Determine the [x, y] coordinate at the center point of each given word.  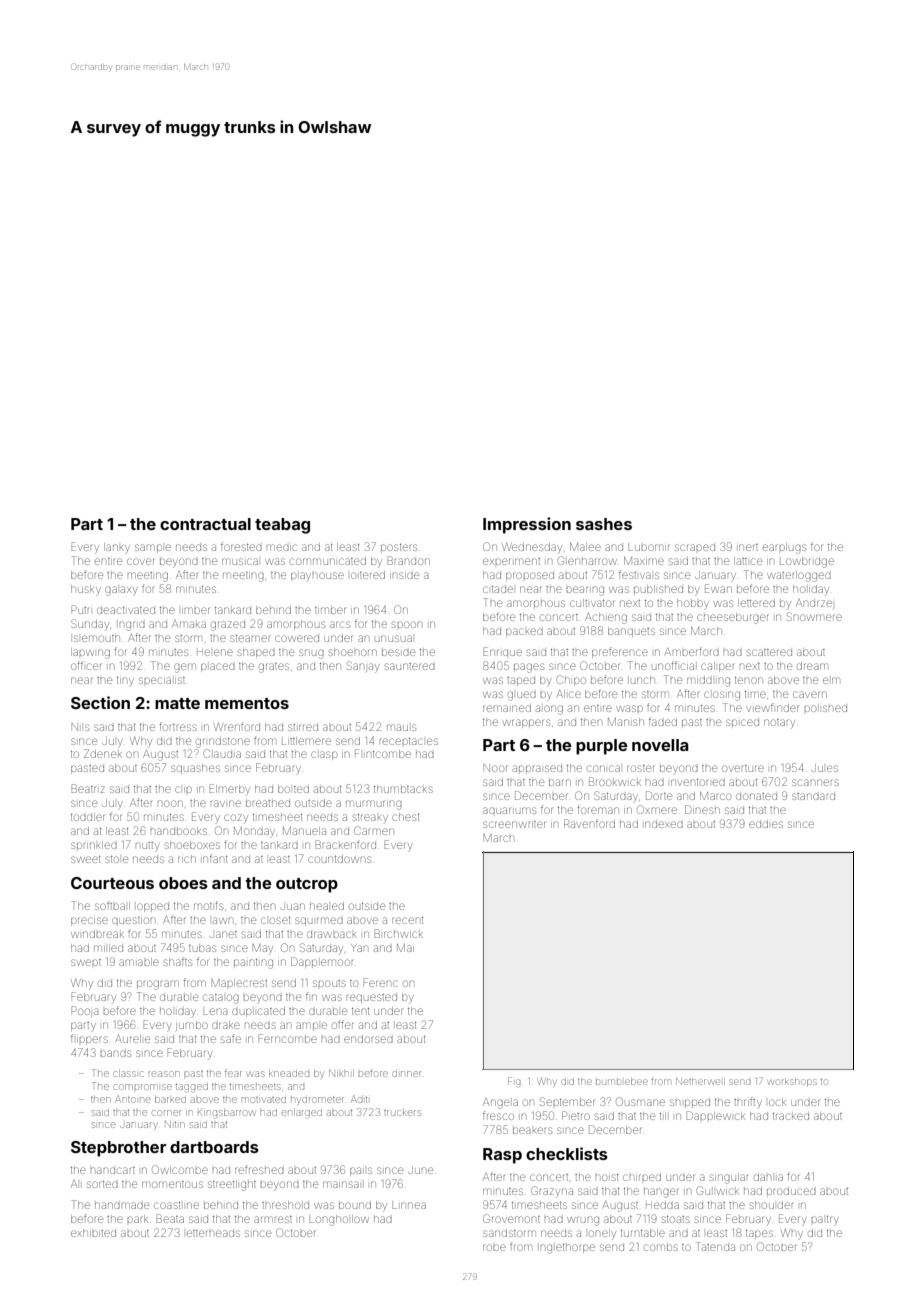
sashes [604, 524]
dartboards [214, 1147]
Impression [527, 525]
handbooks [179, 831]
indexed [664, 824]
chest [406, 817]
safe [231, 1038]
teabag [282, 526]
